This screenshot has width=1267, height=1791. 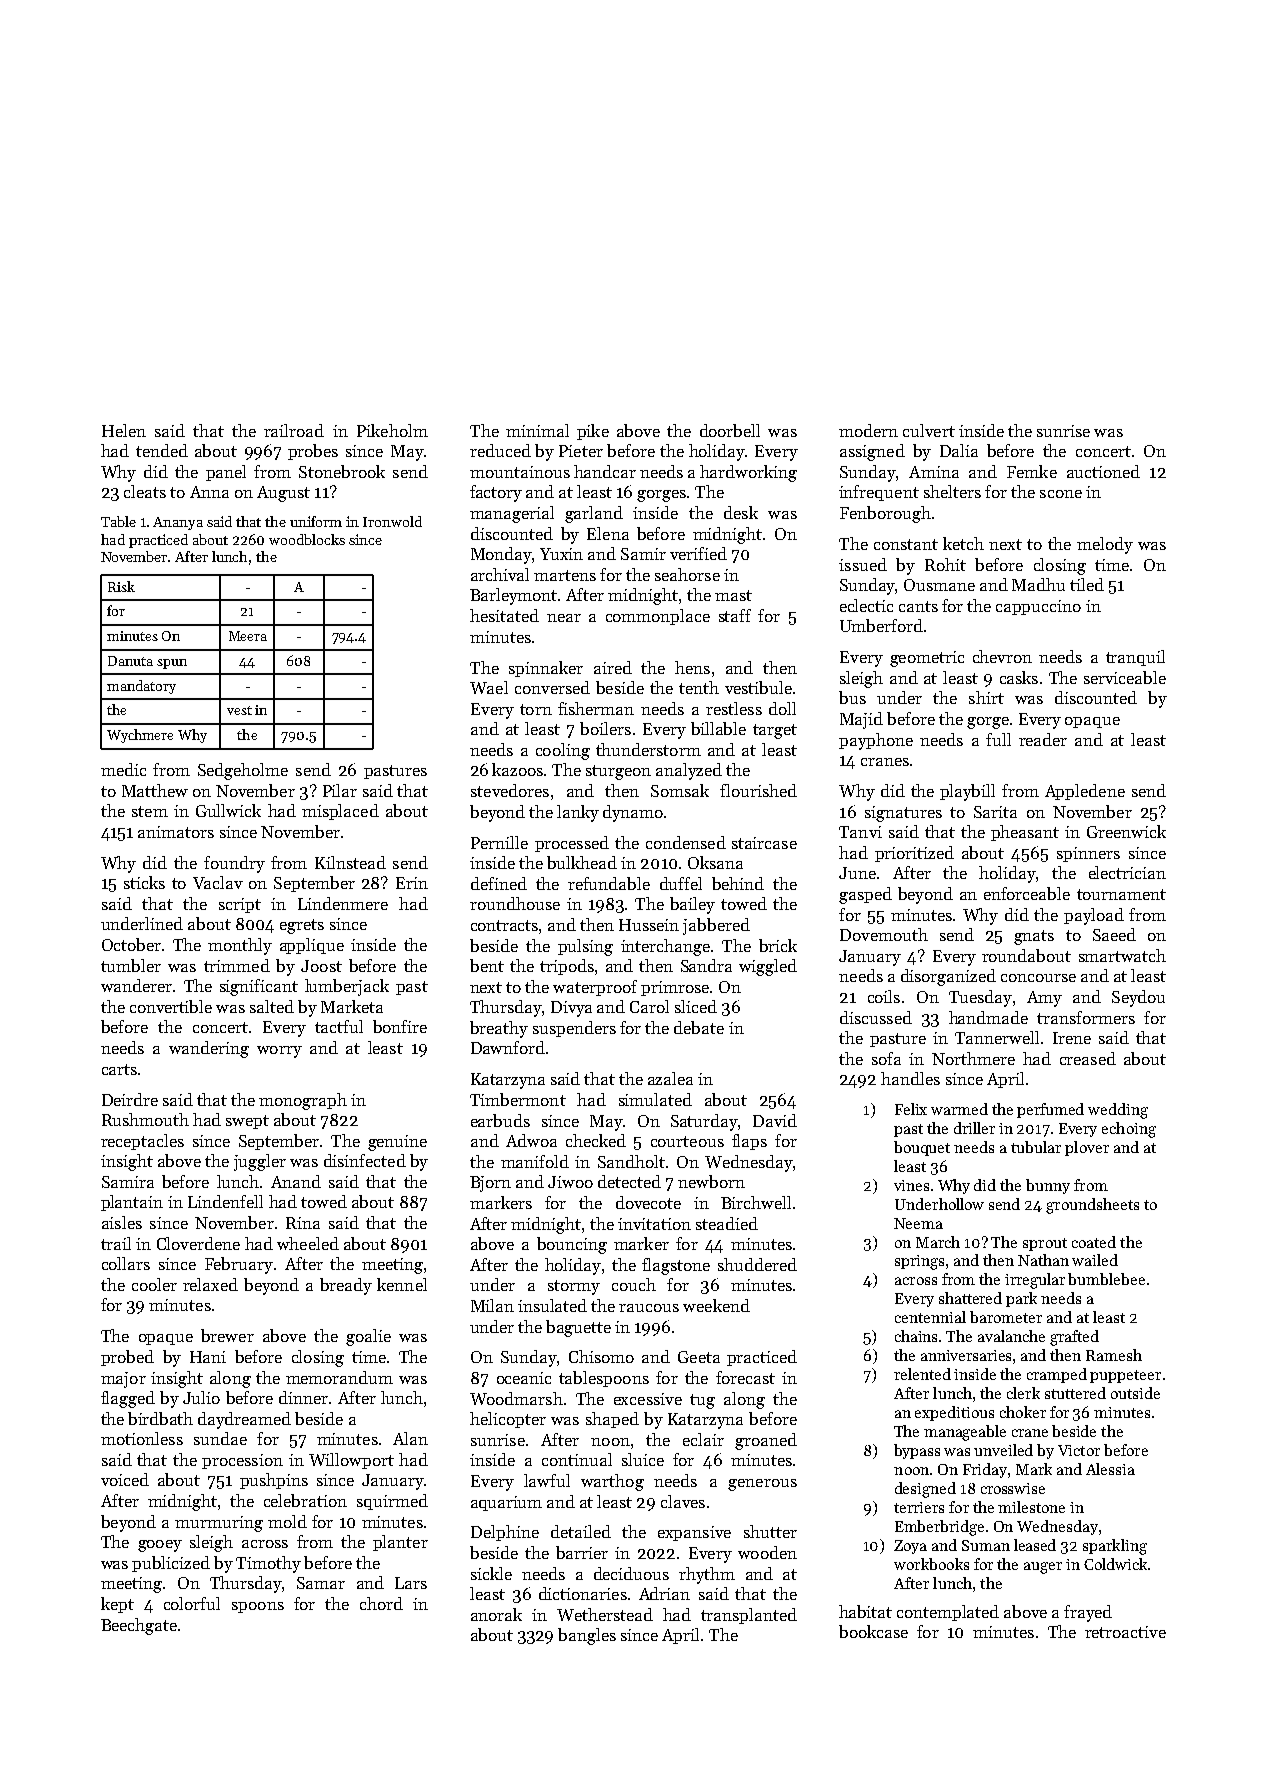 What do you see at coordinates (492, 1305) in the screenshot?
I see `Milan` at bounding box center [492, 1305].
